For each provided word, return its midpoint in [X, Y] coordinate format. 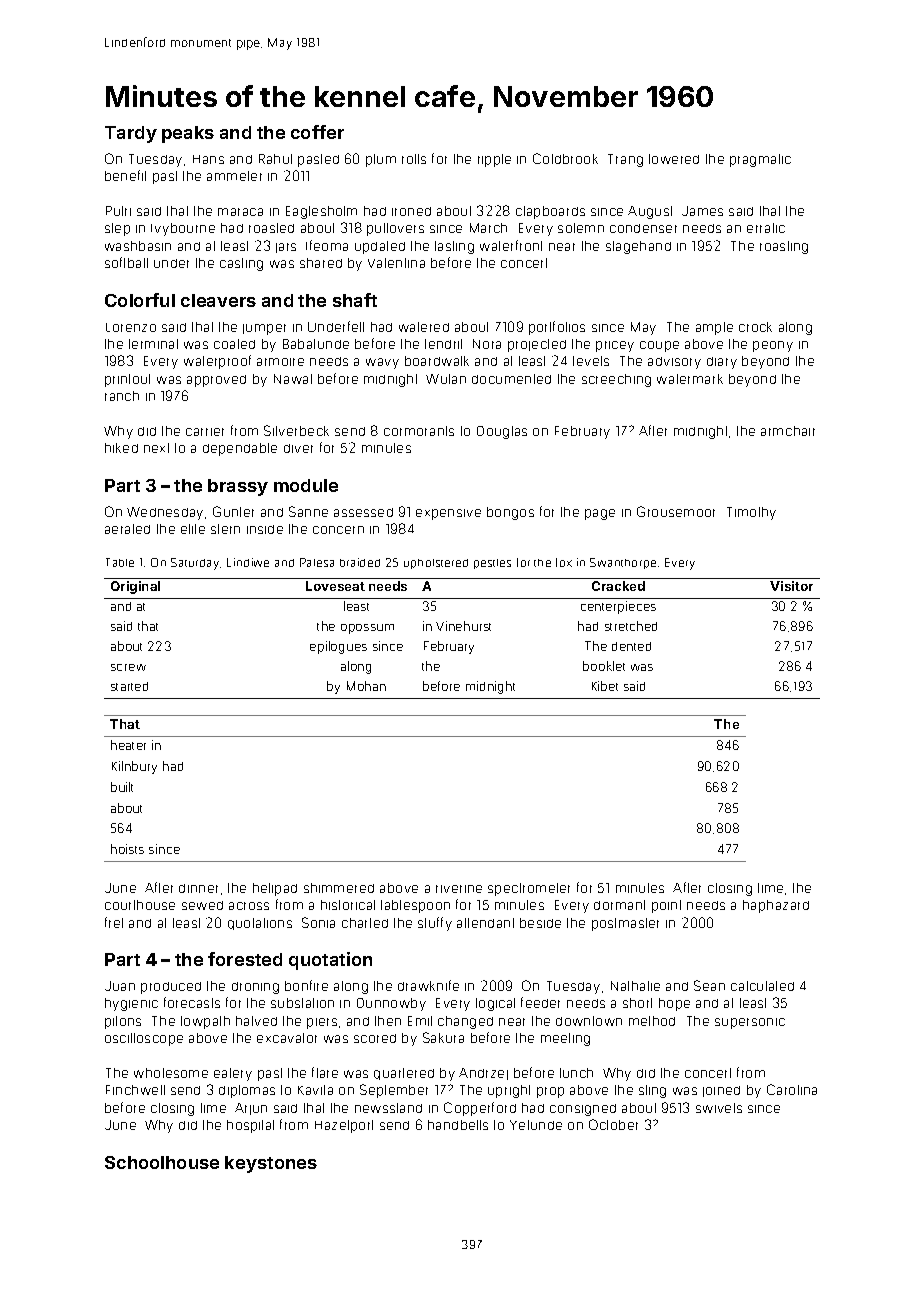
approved [216, 381]
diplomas [247, 1091]
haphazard [776, 906]
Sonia [318, 922]
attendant [485, 923]
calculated [762, 986]
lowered [674, 159]
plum [381, 160]
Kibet [605, 686]
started [129, 686]
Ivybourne [183, 229]
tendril [443, 344]
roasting [784, 247]
